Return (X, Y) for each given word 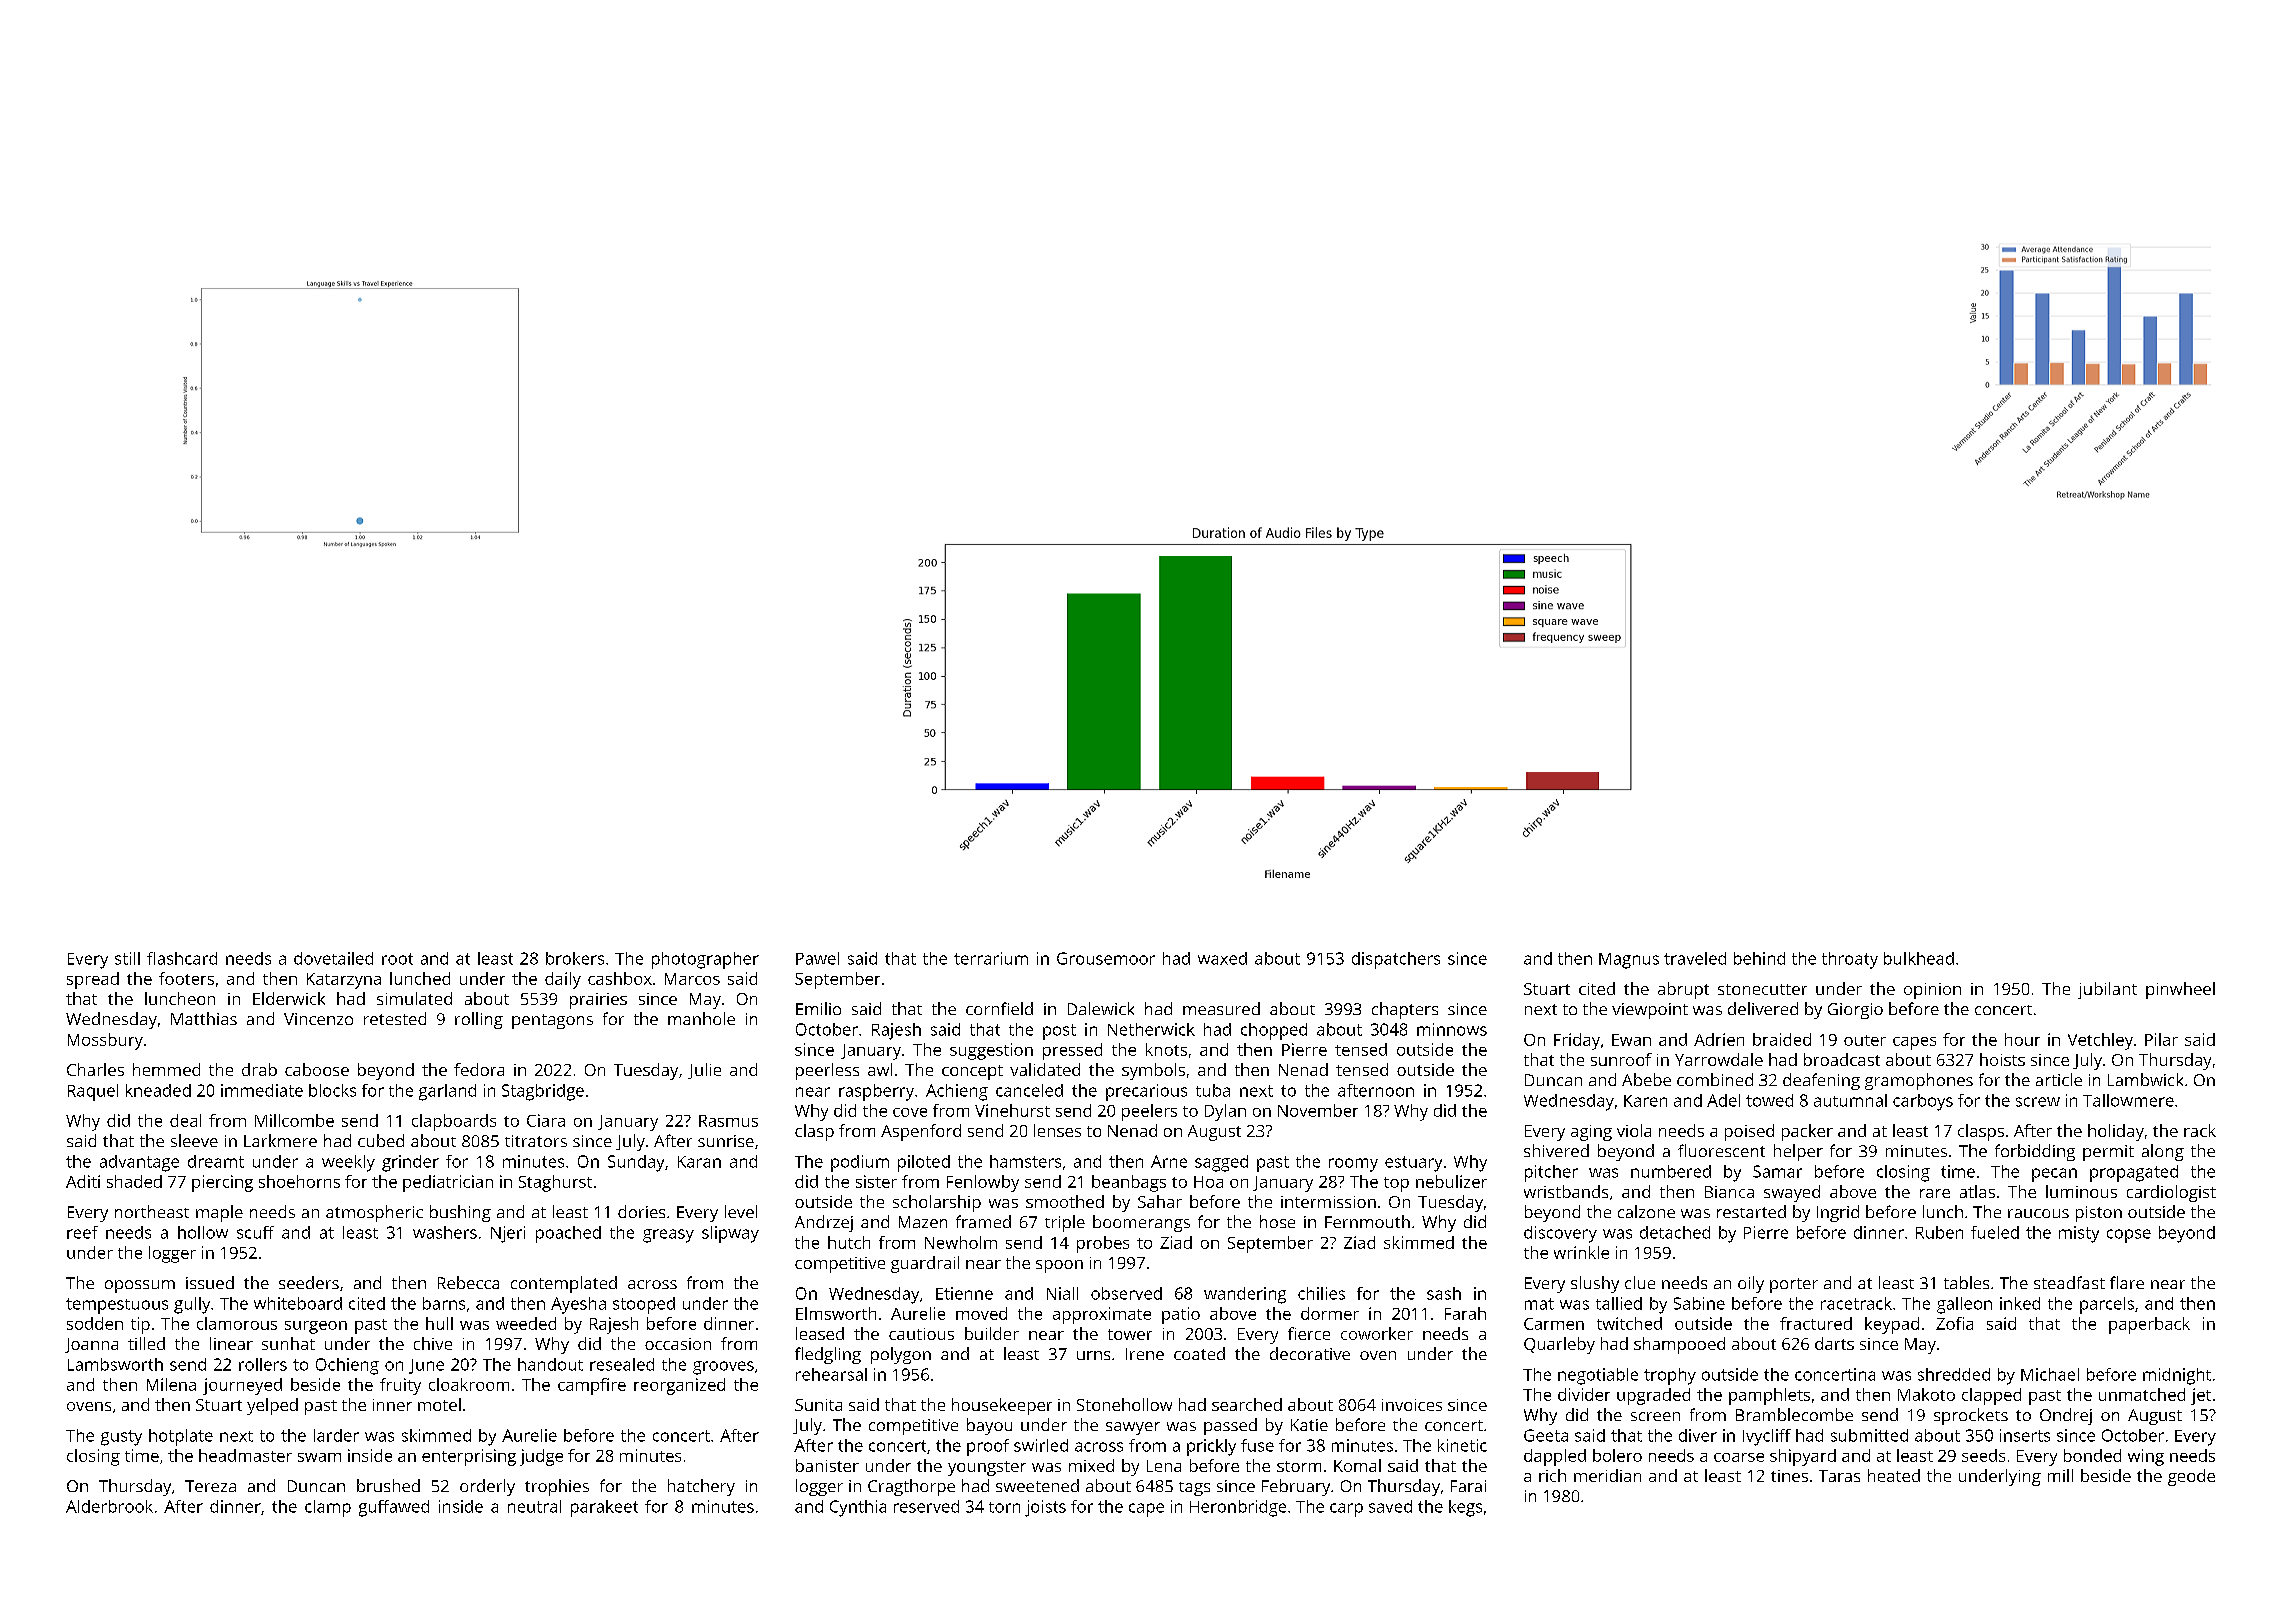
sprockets (1971, 1416)
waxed (1222, 958)
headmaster (245, 1455)
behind (1759, 958)
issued (210, 1282)
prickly (1211, 1447)
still (127, 958)
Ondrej (2066, 1416)
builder (992, 1333)
